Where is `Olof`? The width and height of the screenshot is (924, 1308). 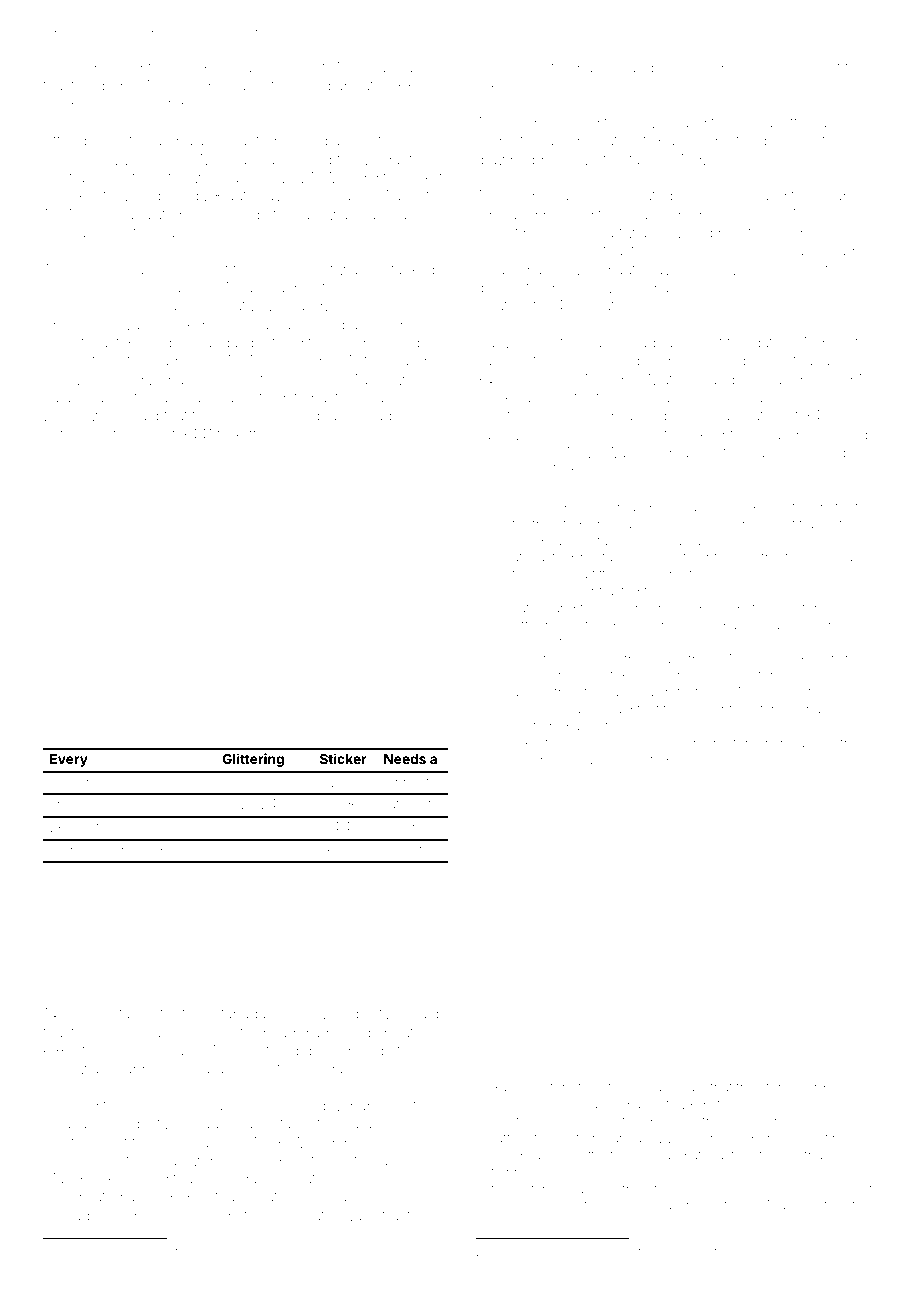
Olof is located at coordinates (411, 849).
